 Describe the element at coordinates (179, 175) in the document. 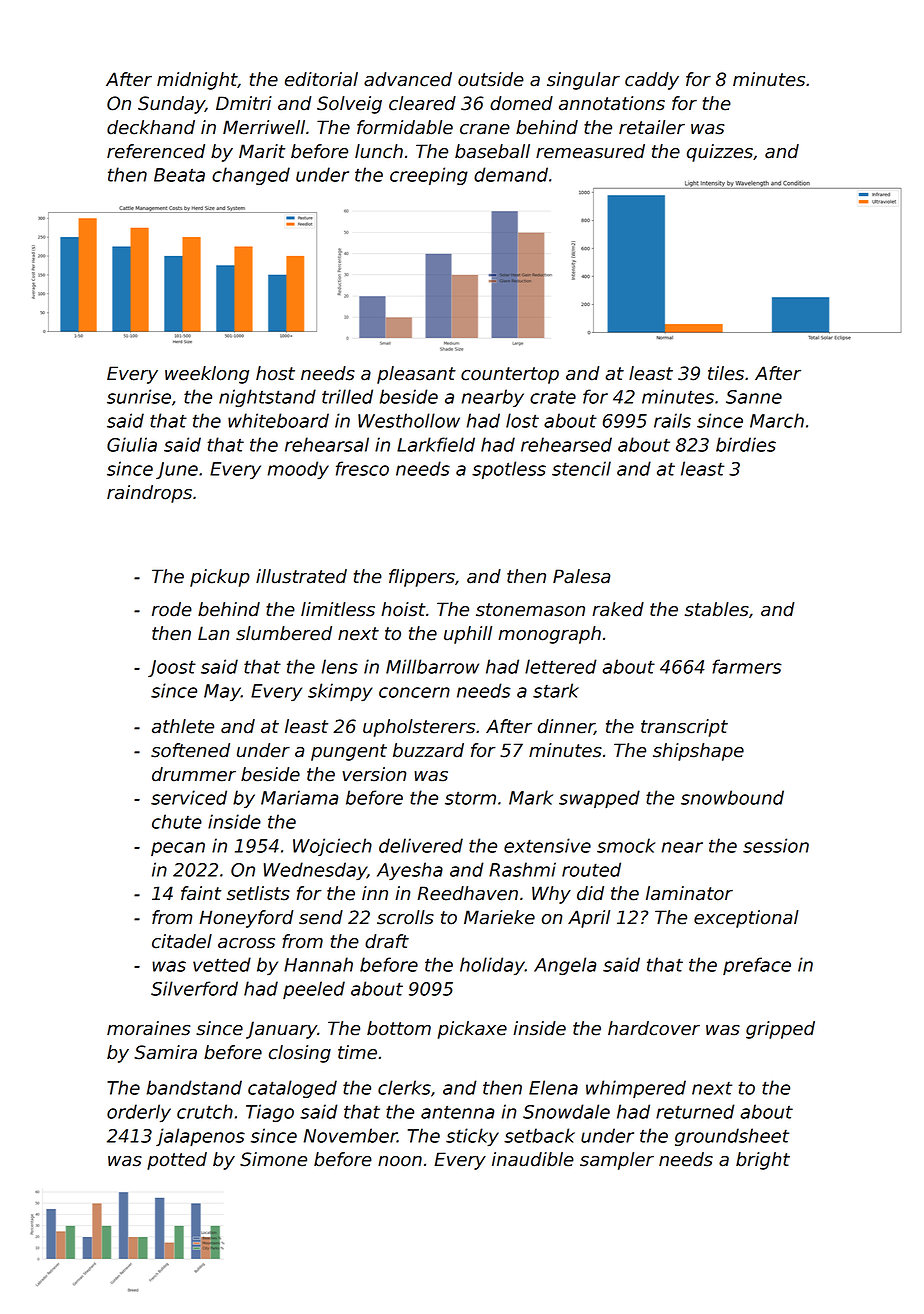

I see `Beata` at that location.
